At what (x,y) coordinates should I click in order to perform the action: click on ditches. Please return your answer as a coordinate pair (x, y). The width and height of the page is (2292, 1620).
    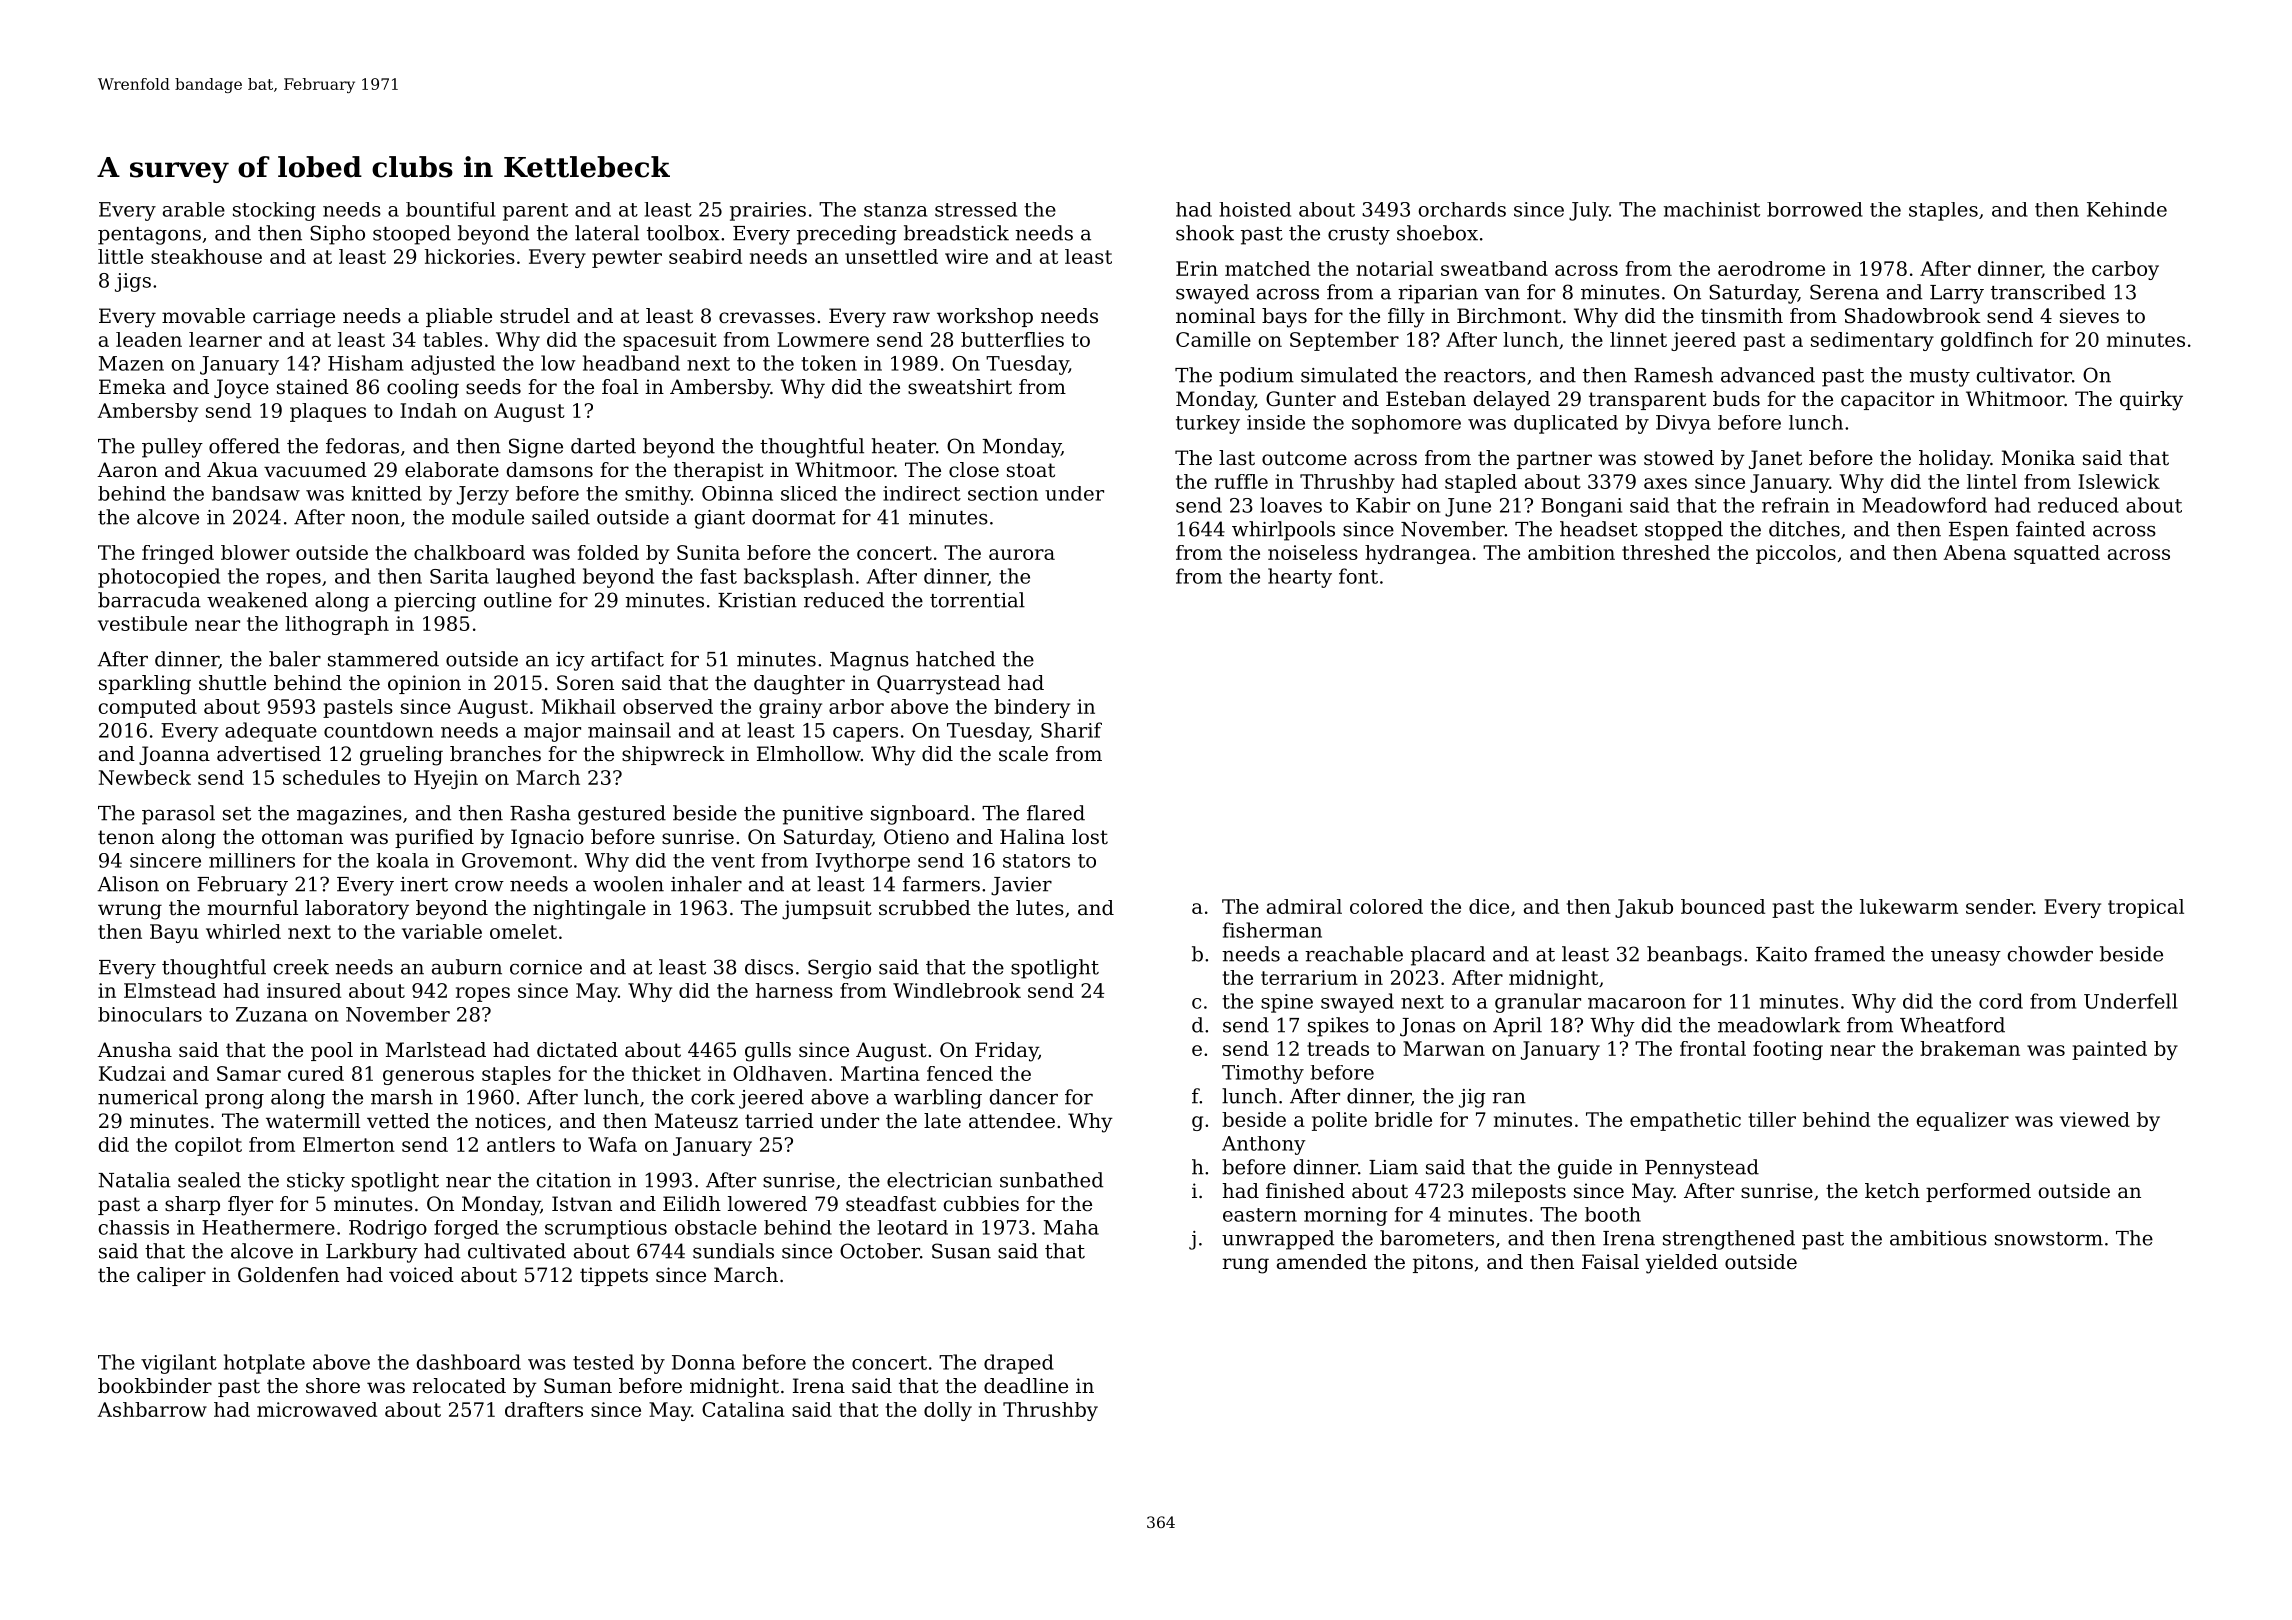
    Looking at the image, I should click on (1804, 529).
